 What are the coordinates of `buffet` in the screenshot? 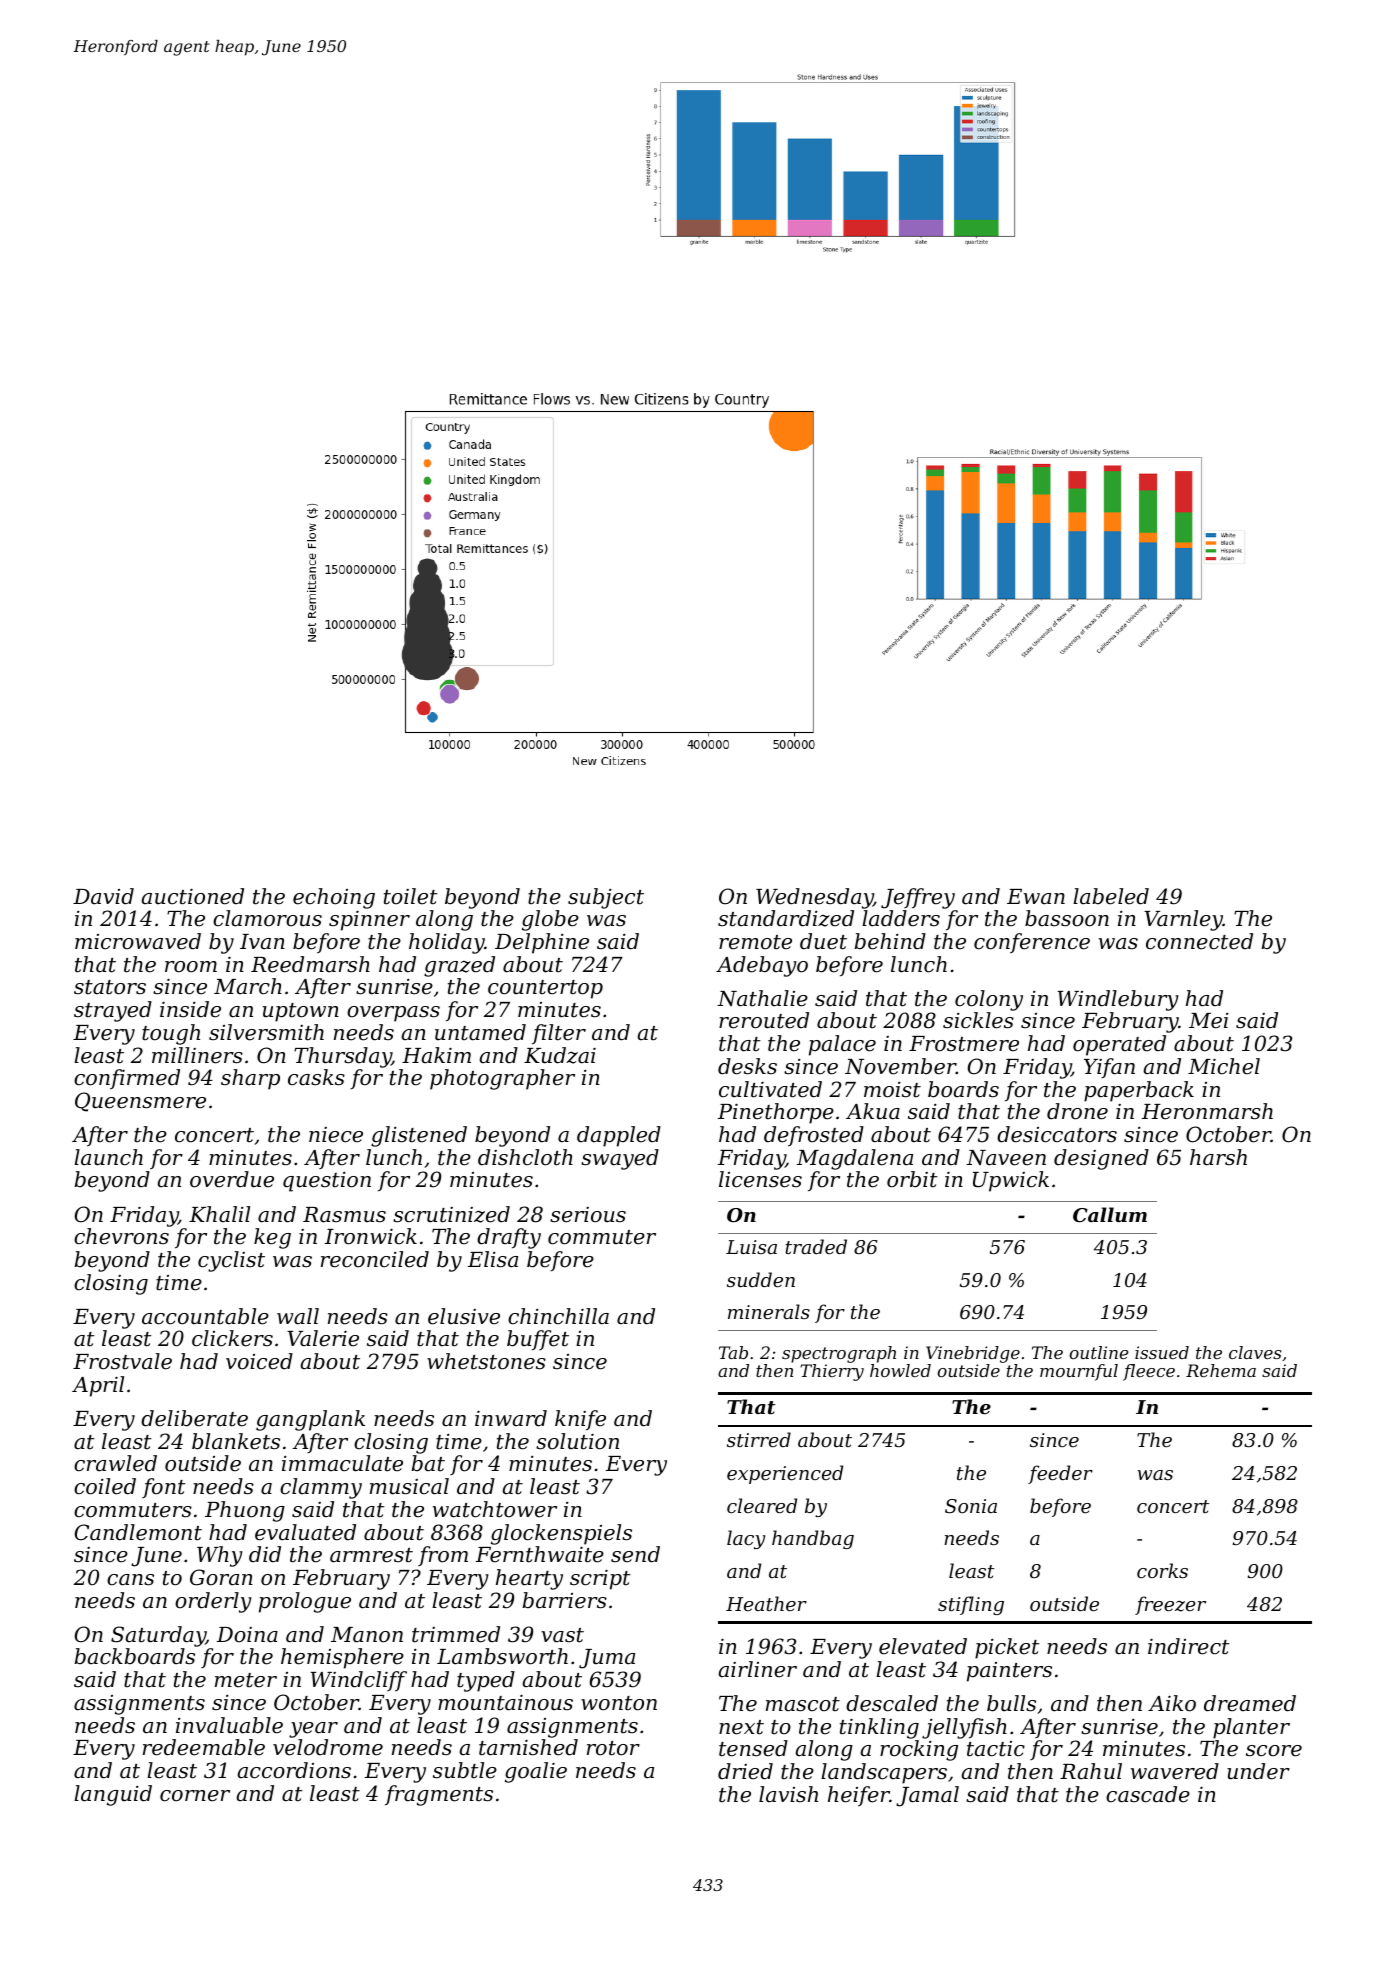 It's located at (538, 1340).
